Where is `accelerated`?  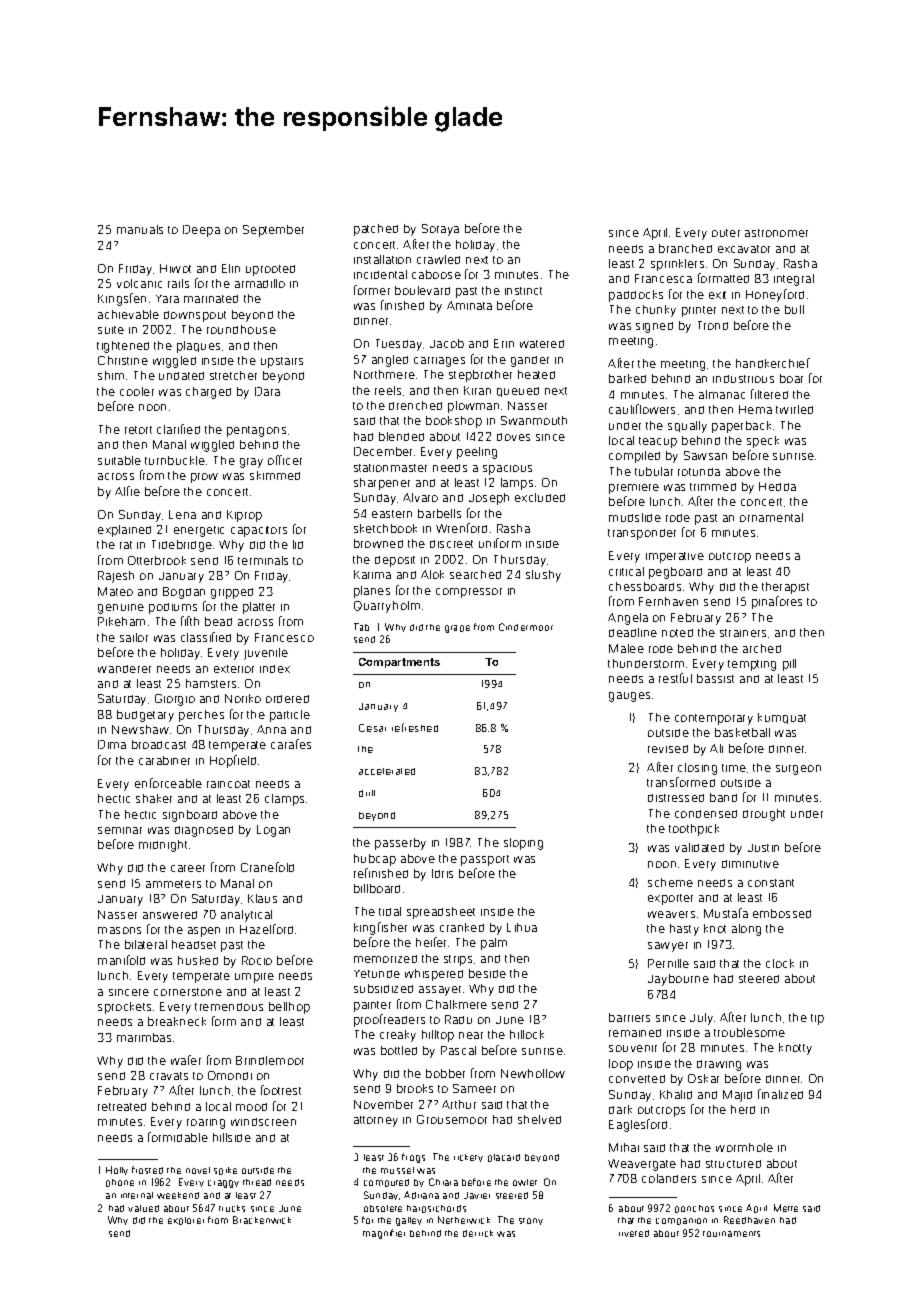
accelerated is located at coordinates (387, 771).
